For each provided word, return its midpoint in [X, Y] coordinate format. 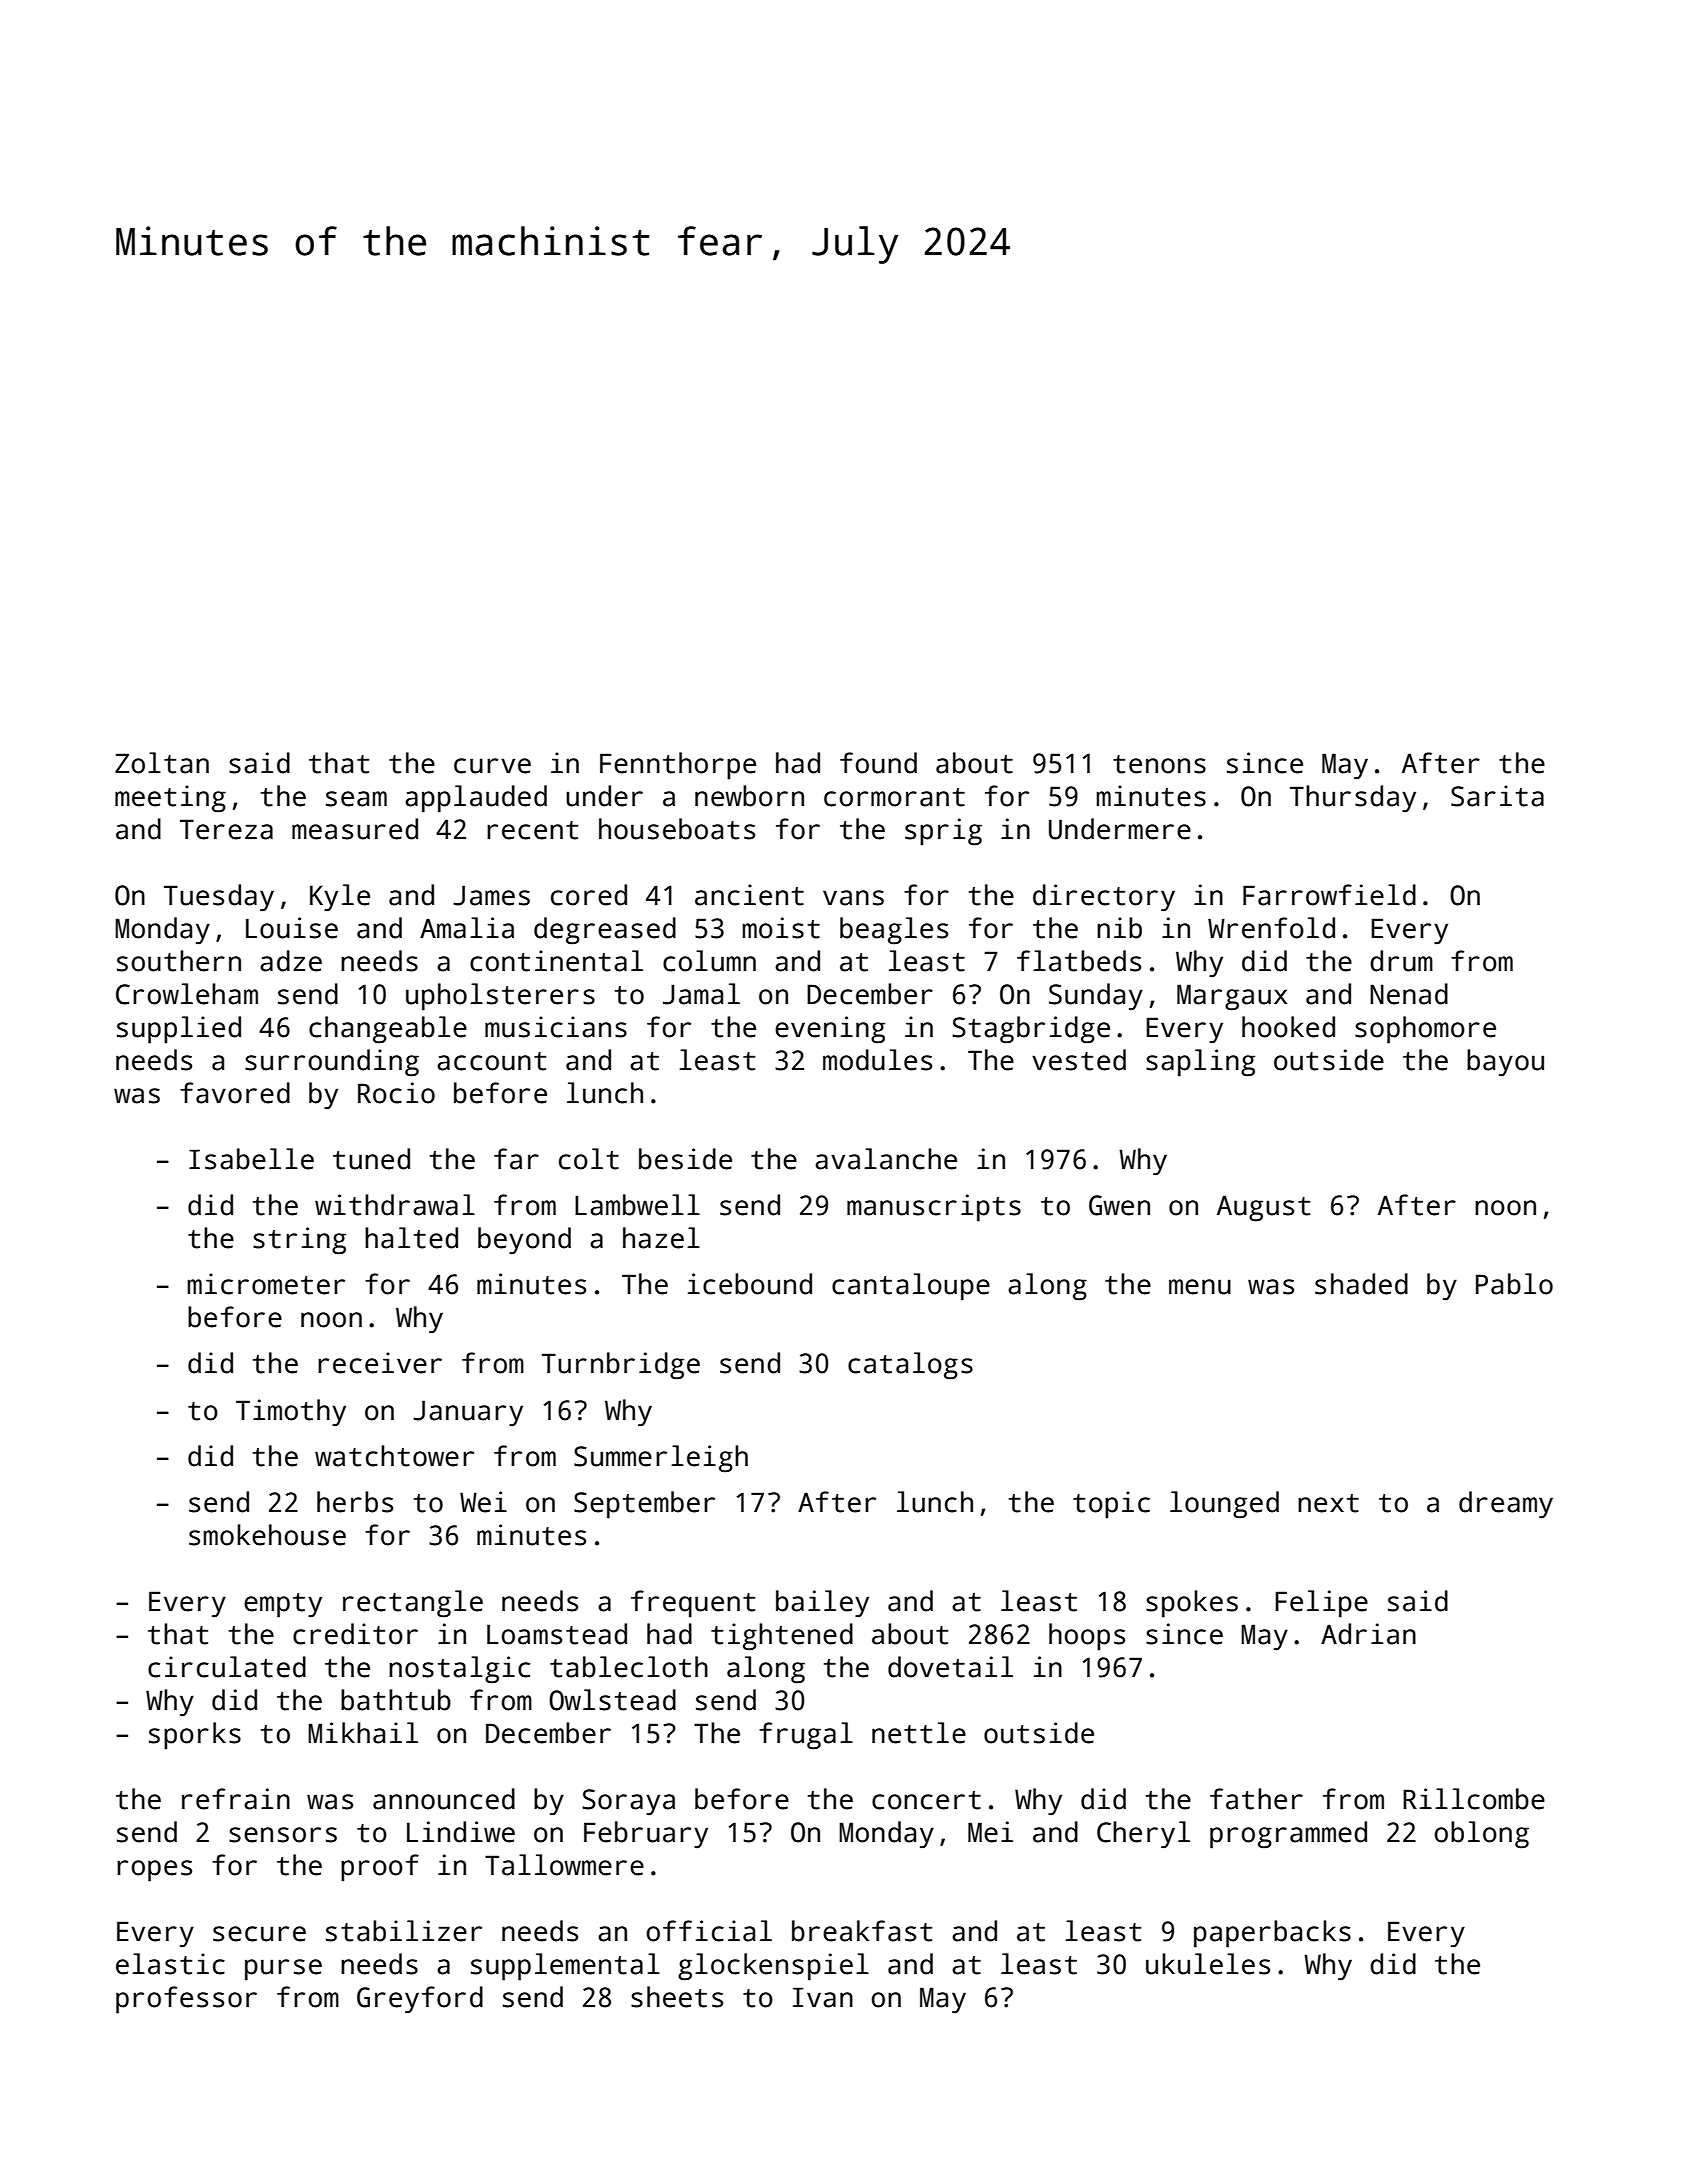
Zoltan [162, 763]
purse [283, 1970]
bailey [822, 1604]
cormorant [894, 797]
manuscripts [934, 1208]
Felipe [1322, 1604]
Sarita [1497, 796]
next [1328, 1503]
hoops [1087, 1637]
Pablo [1514, 1284]
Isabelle [251, 1159]
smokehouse [267, 1535]
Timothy [291, 1413]
